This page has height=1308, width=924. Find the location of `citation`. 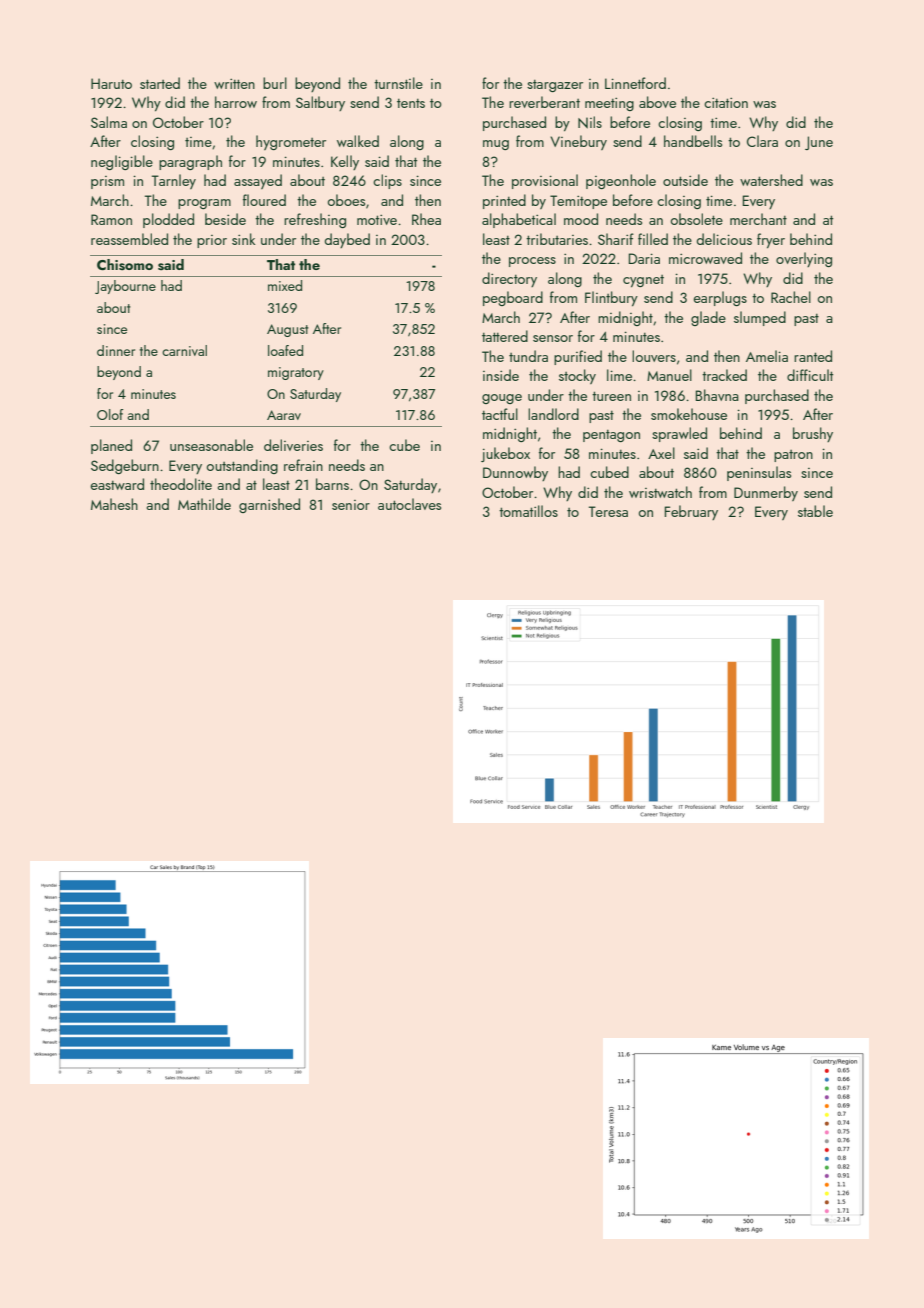

citation is located at coordinates (726, 103).
